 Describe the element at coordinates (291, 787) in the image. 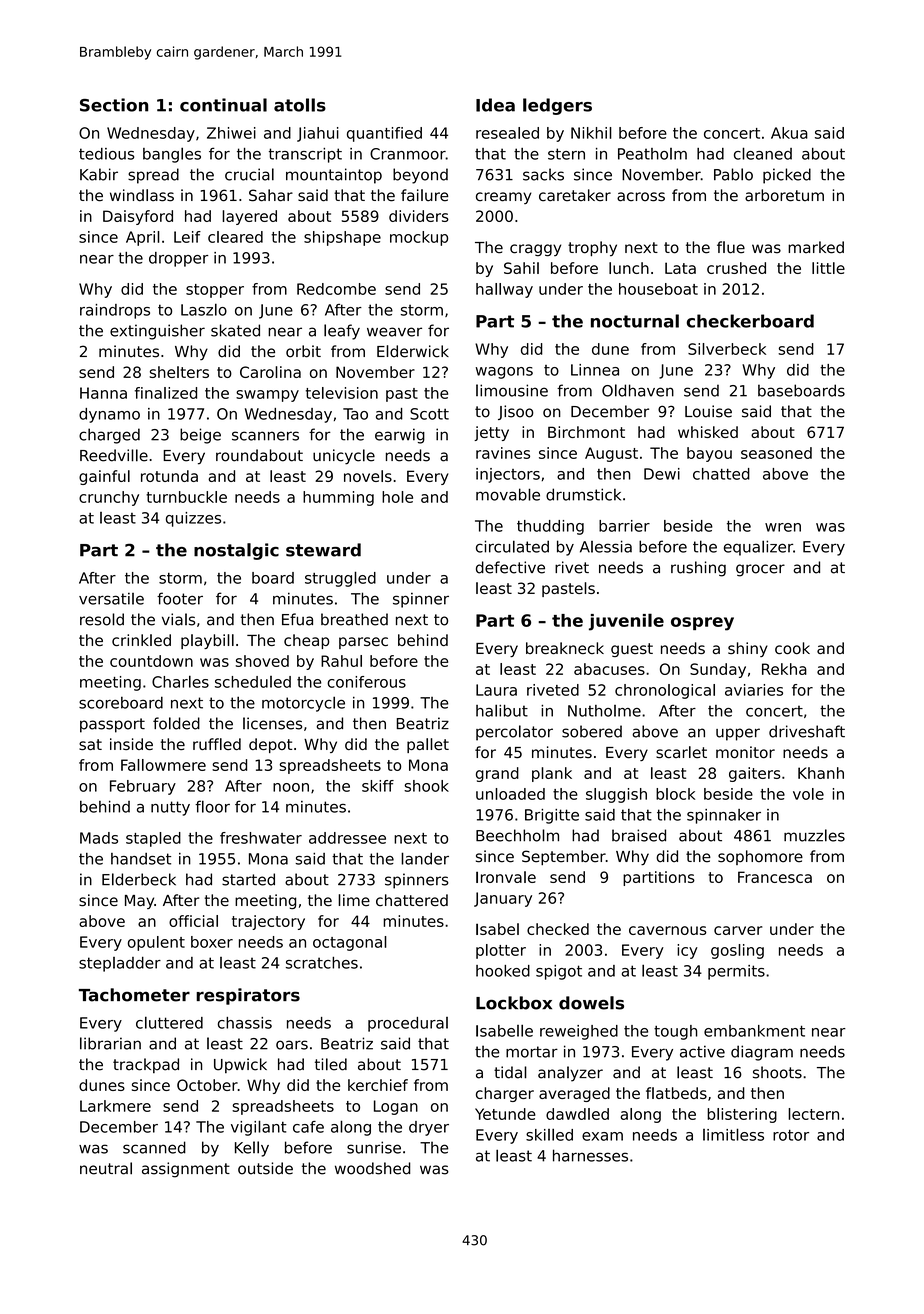

I see `noon` at that location.
